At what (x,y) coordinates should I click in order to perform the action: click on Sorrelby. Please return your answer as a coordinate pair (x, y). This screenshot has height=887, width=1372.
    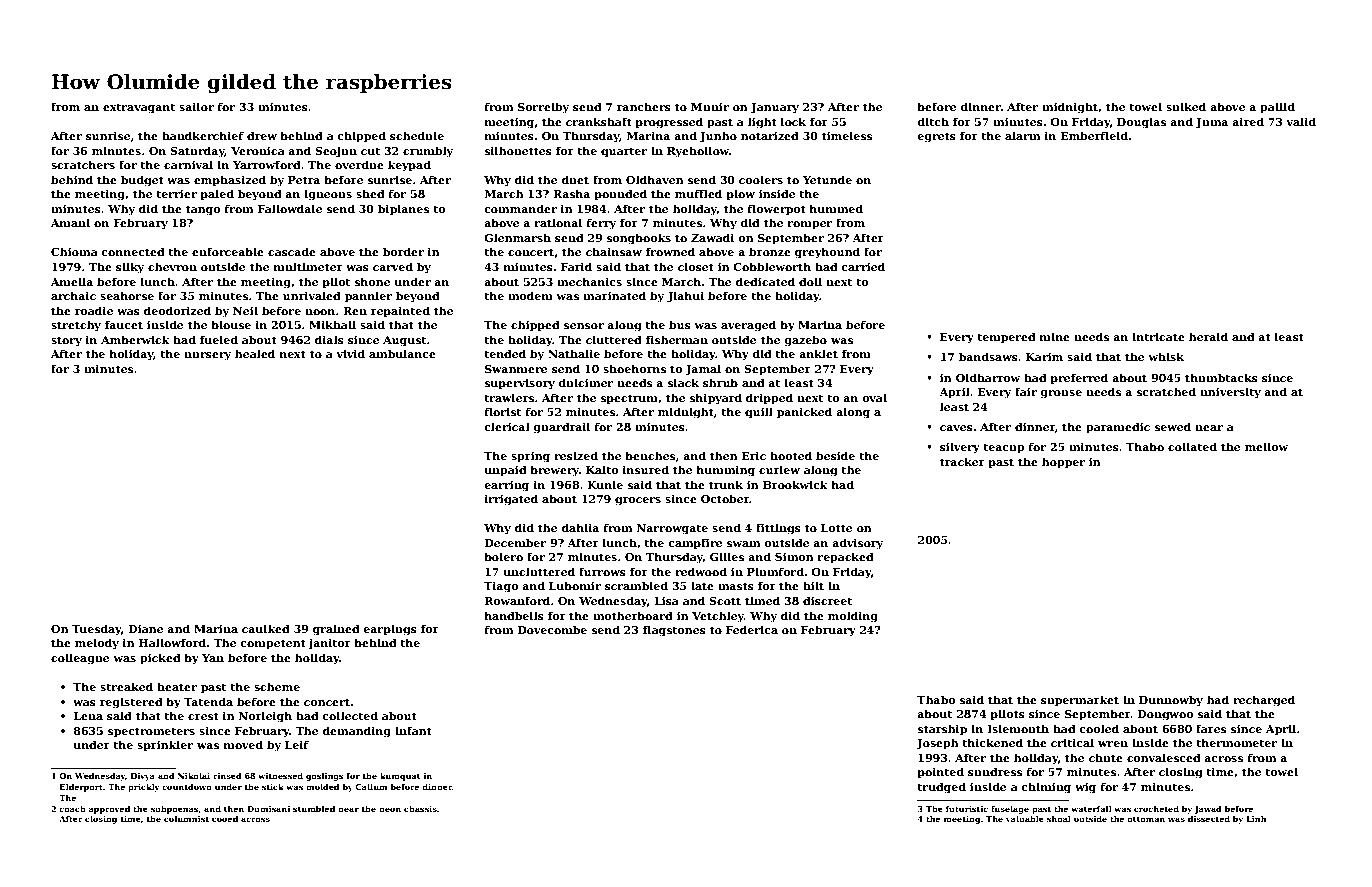
    Looking at the image, I should click on (543, 108).
